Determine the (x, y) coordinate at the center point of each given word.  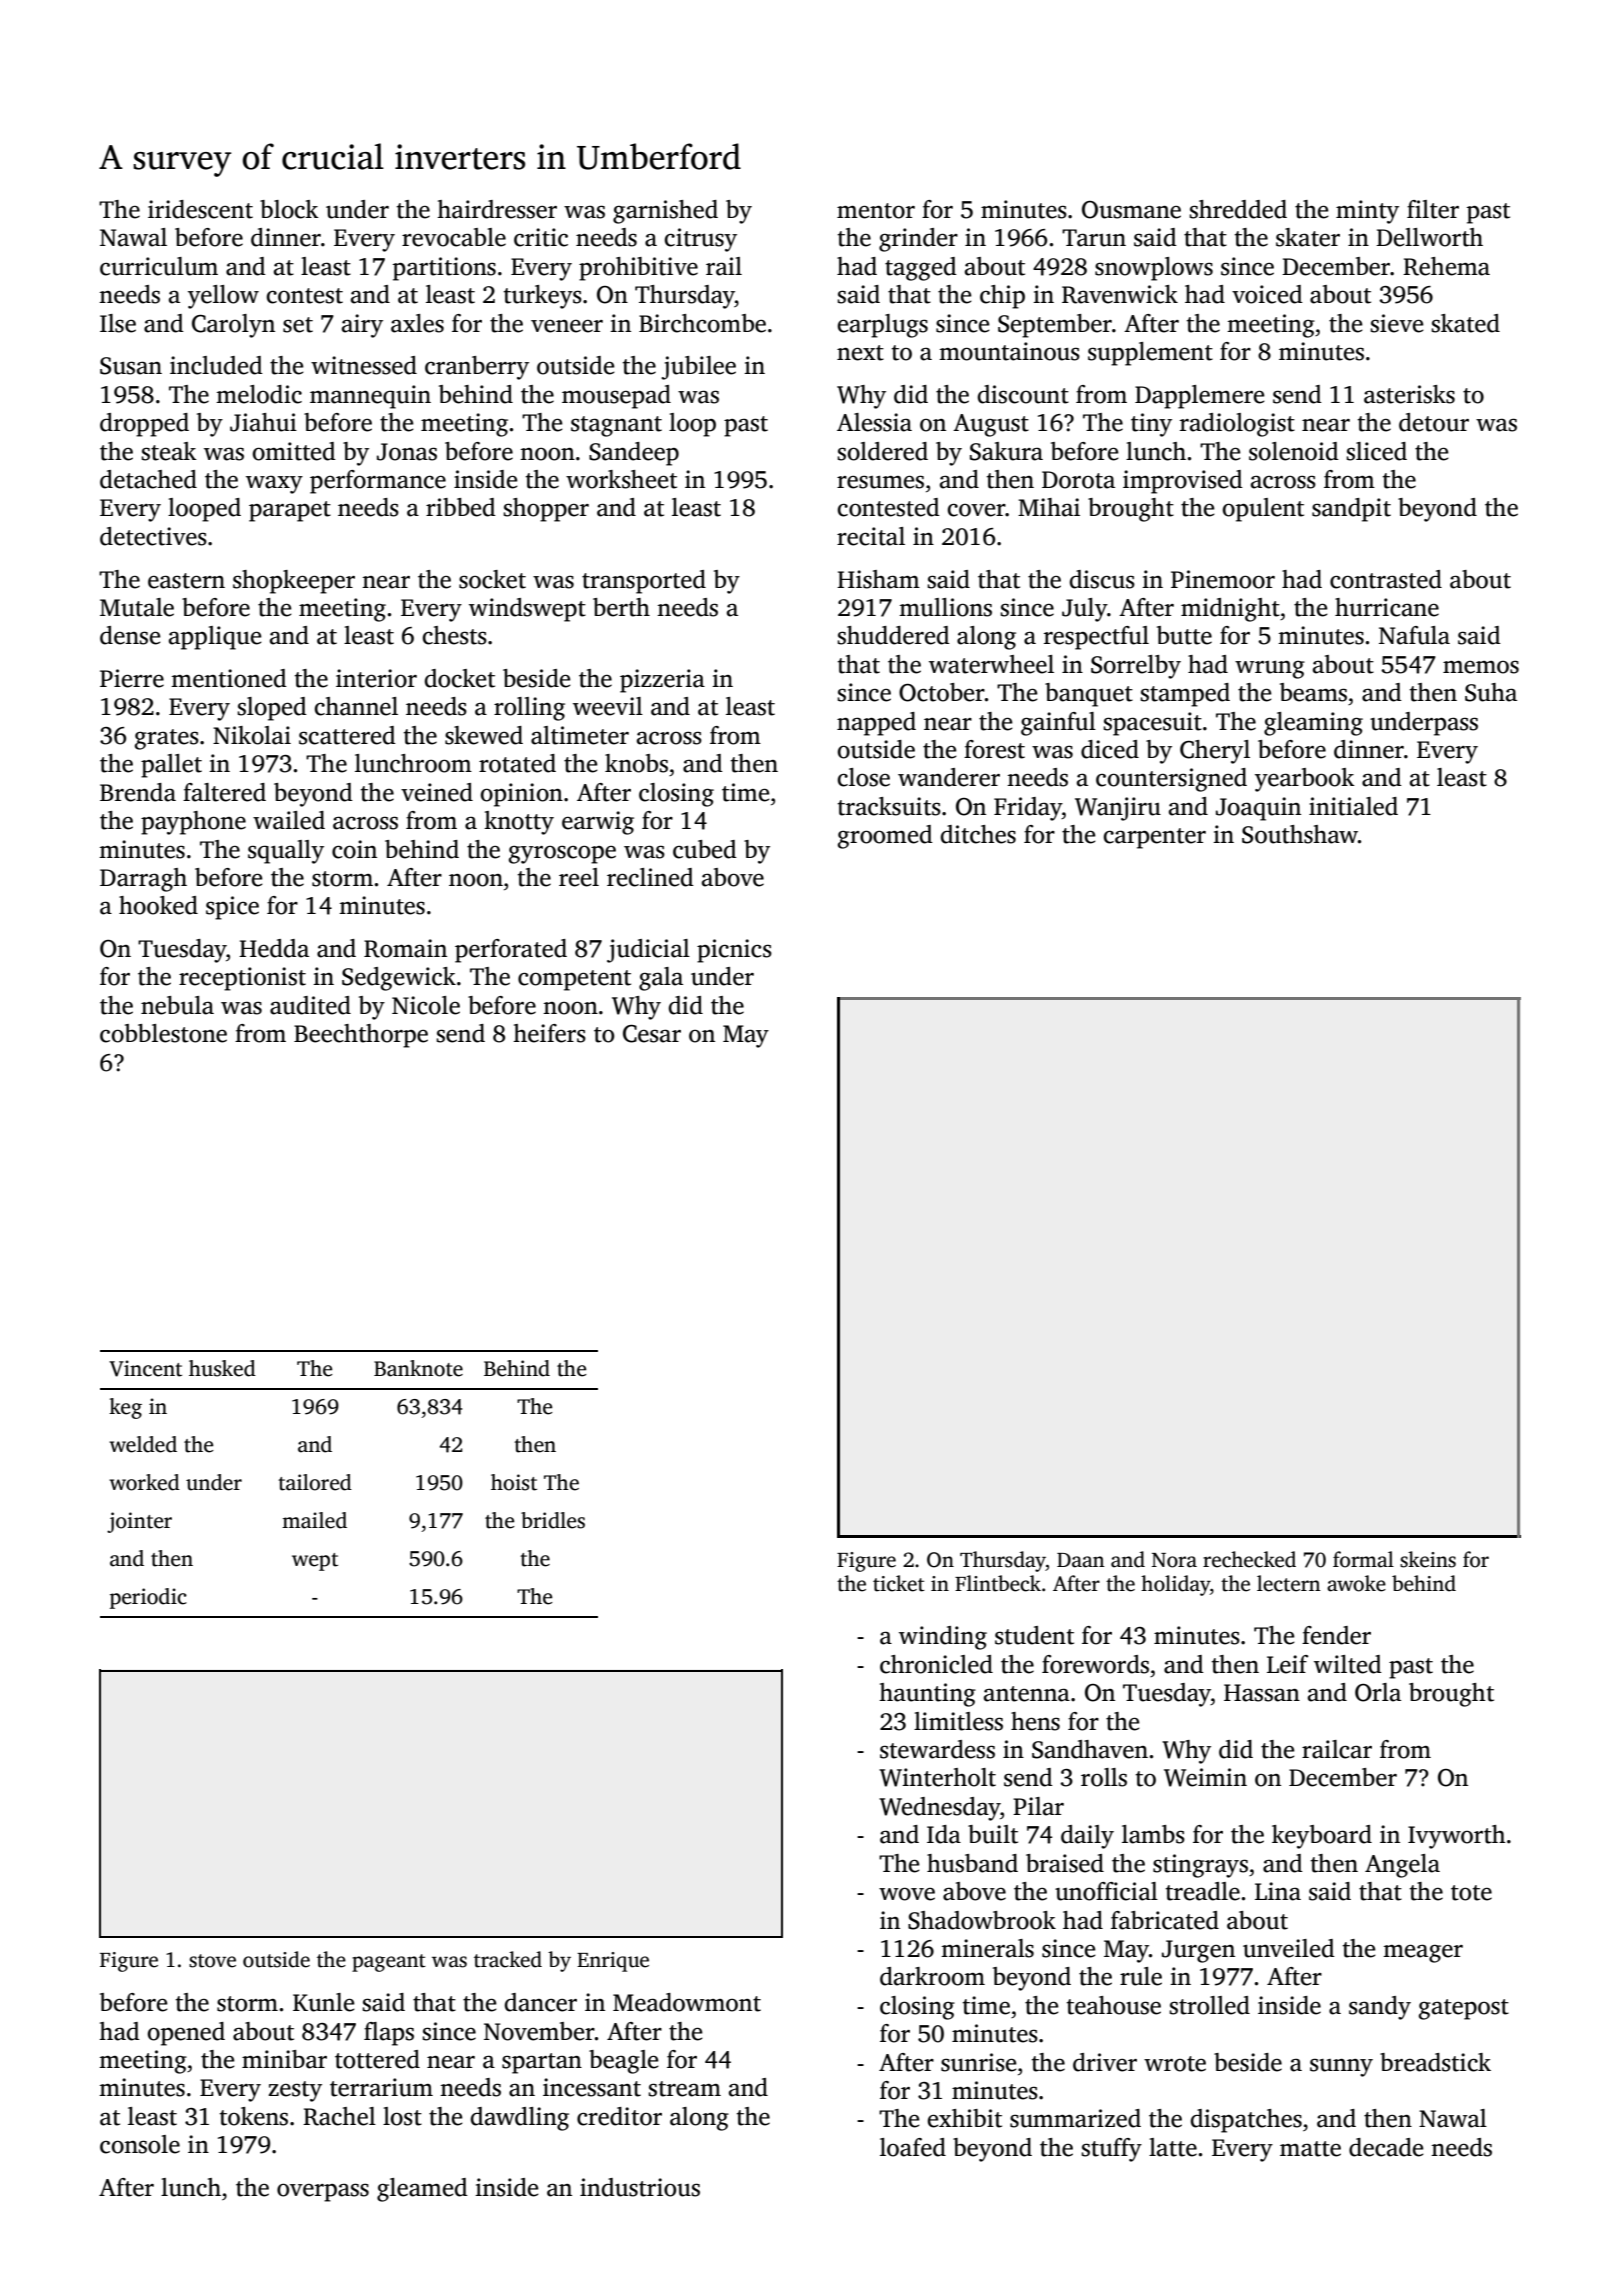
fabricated (1165, 1920)
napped (876, 724)
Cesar (652, 1034)
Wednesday (939, 1809)
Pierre (132, 678)
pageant (389, 1963)
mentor (876, 211)
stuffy (1111, 2150)
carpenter (1155, 838)
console (140, 2144)
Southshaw (1300, 834)
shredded (1238, 209)
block (289, 209)
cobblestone (163, 1033)
